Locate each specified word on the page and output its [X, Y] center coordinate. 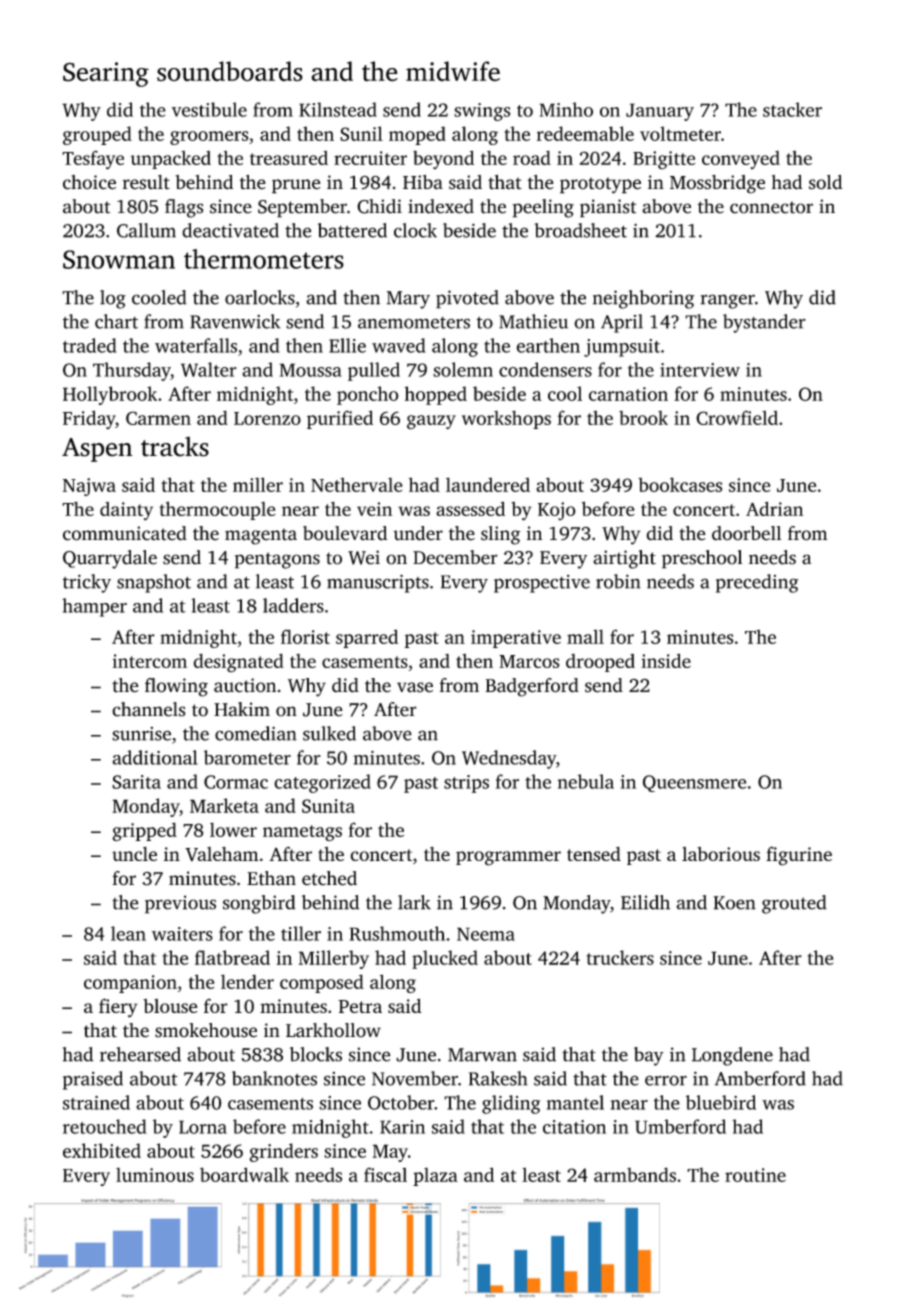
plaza [435, 1176]
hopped [436, 395]
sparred [367, 638]
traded [90, 345]
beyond [443, 159]
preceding [757, 583]
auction [245, 685]
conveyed [741, 160]
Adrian [774, 508]
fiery [118, 1008]
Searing [106, 74]
